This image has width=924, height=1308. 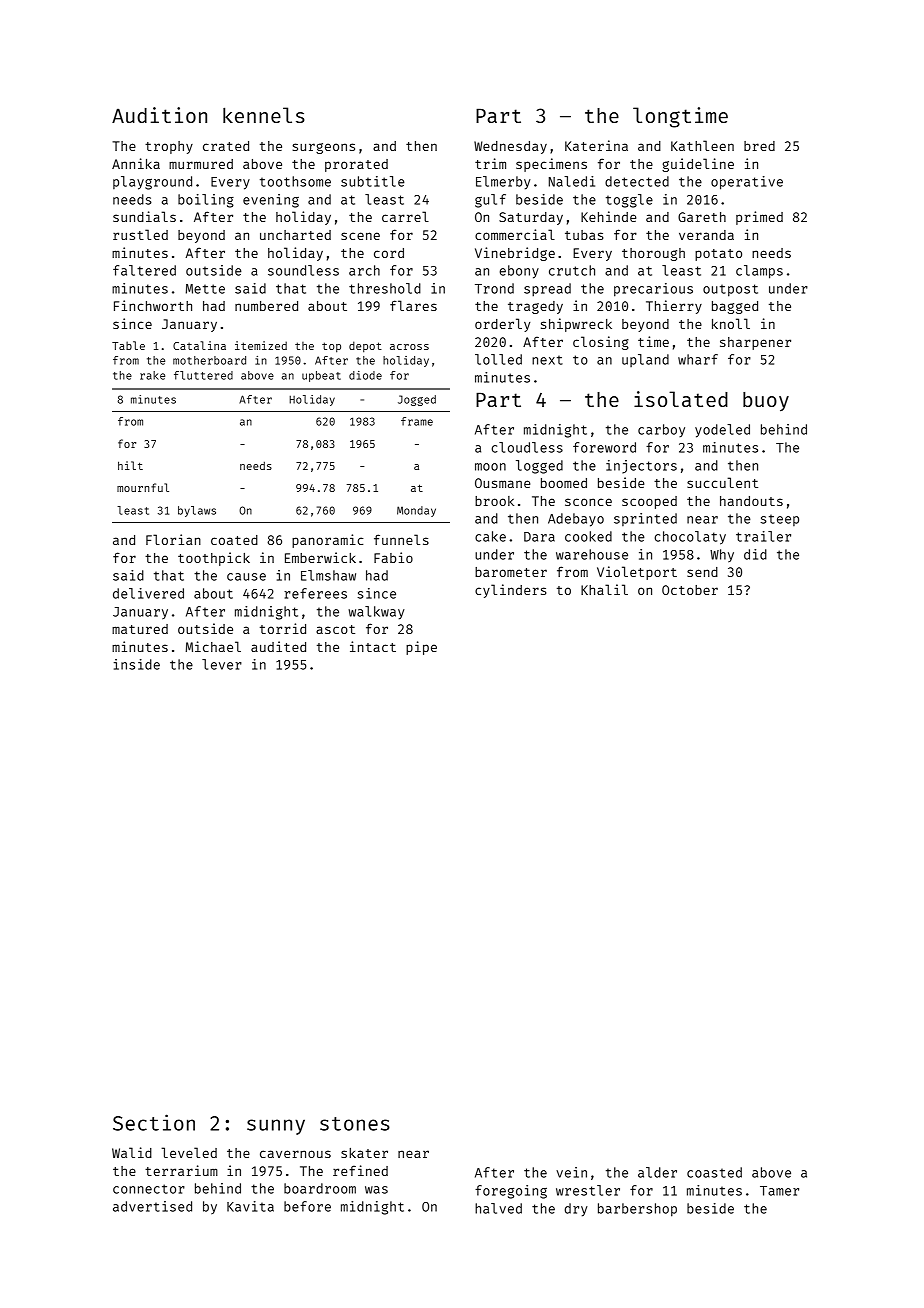 What do you see at coordinates (140, 234) in the image?
I see `rustled` at bounding box center [140, 234].
